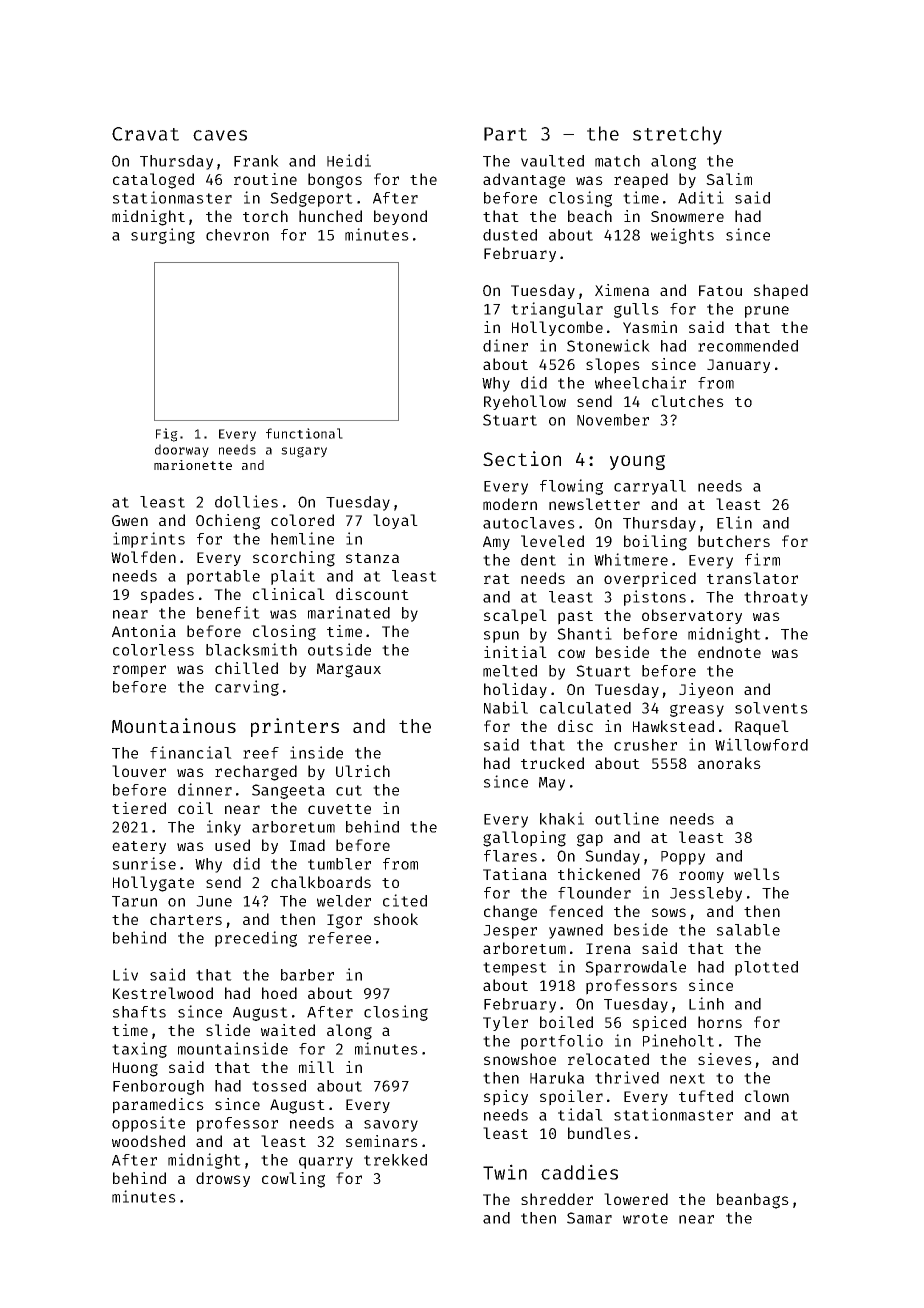 Image resolution: width=924 pixels, height=1308 pixels. I want to click on clutches, so click(688, 401).
